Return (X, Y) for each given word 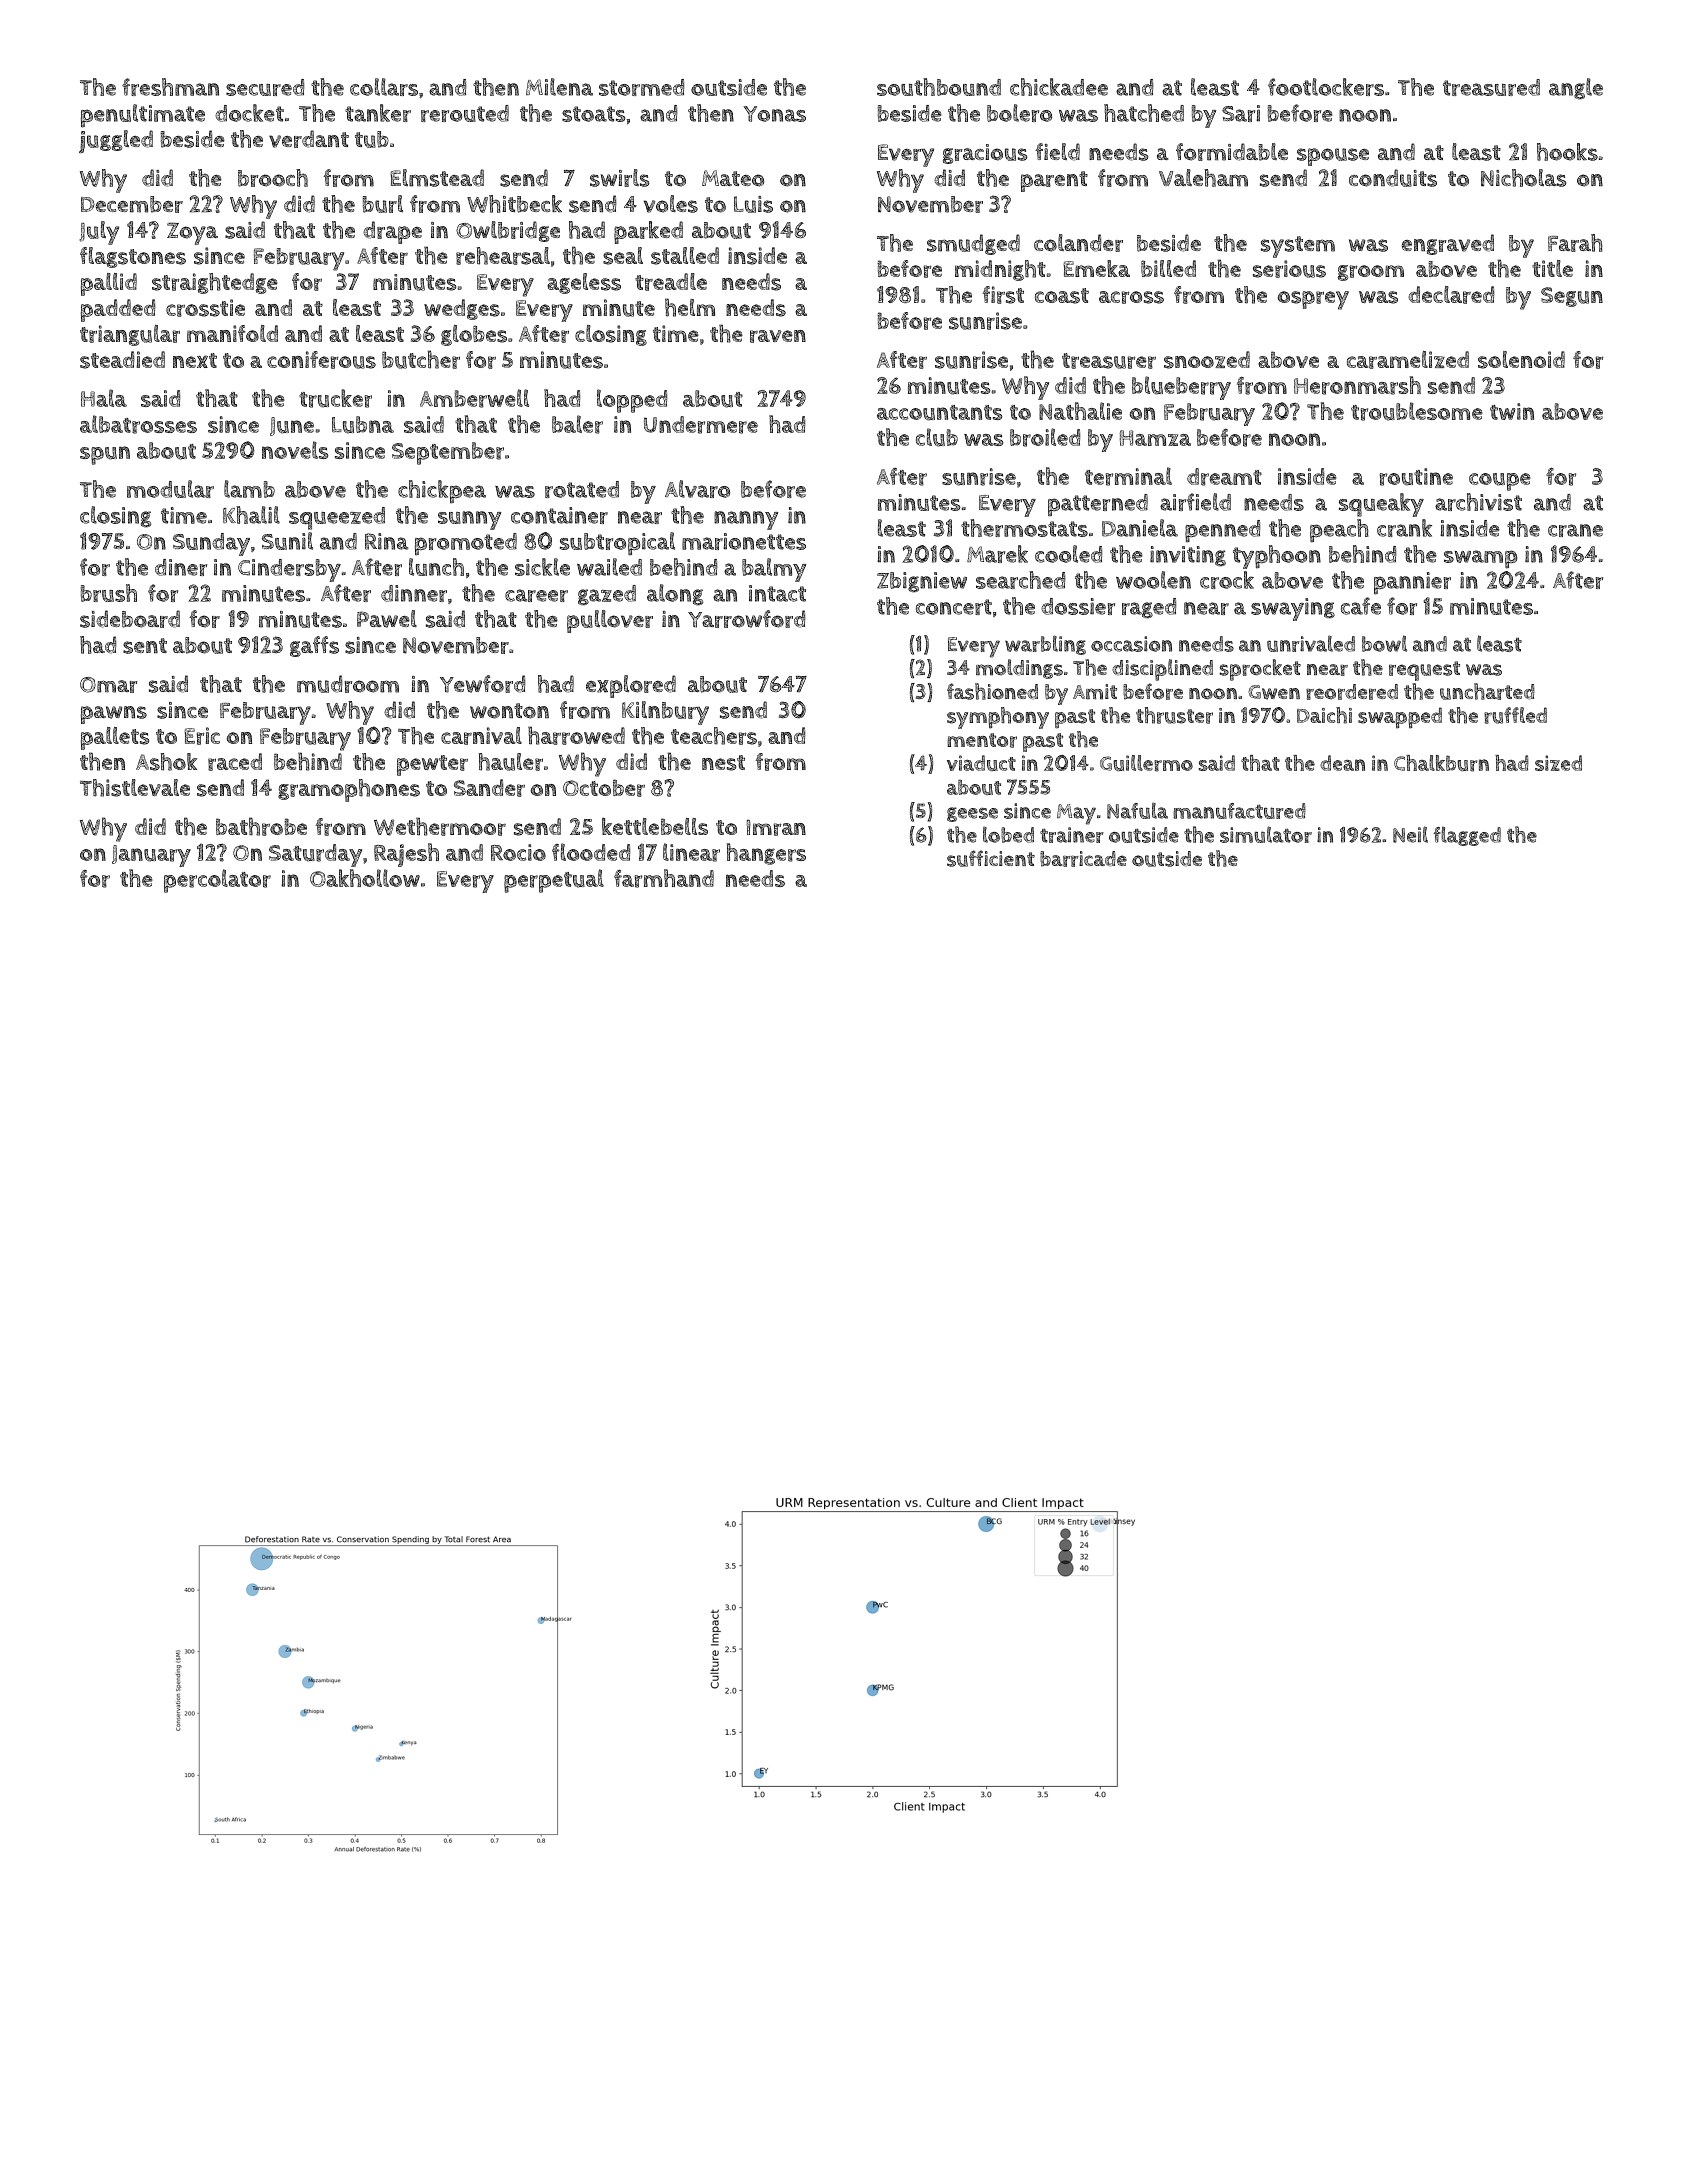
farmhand (664, 878)
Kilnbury (665, 713)
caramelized (1408, 360)
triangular (130, 335)
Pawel (387, 619)
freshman (170, 87)
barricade (1083, 859)
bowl (1384, 643)
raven (778, 336)
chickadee (1059, 87)
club (937, 437)
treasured (1491, 87)
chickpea (442, 492)
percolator (217, 881)
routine (1416, 477)
